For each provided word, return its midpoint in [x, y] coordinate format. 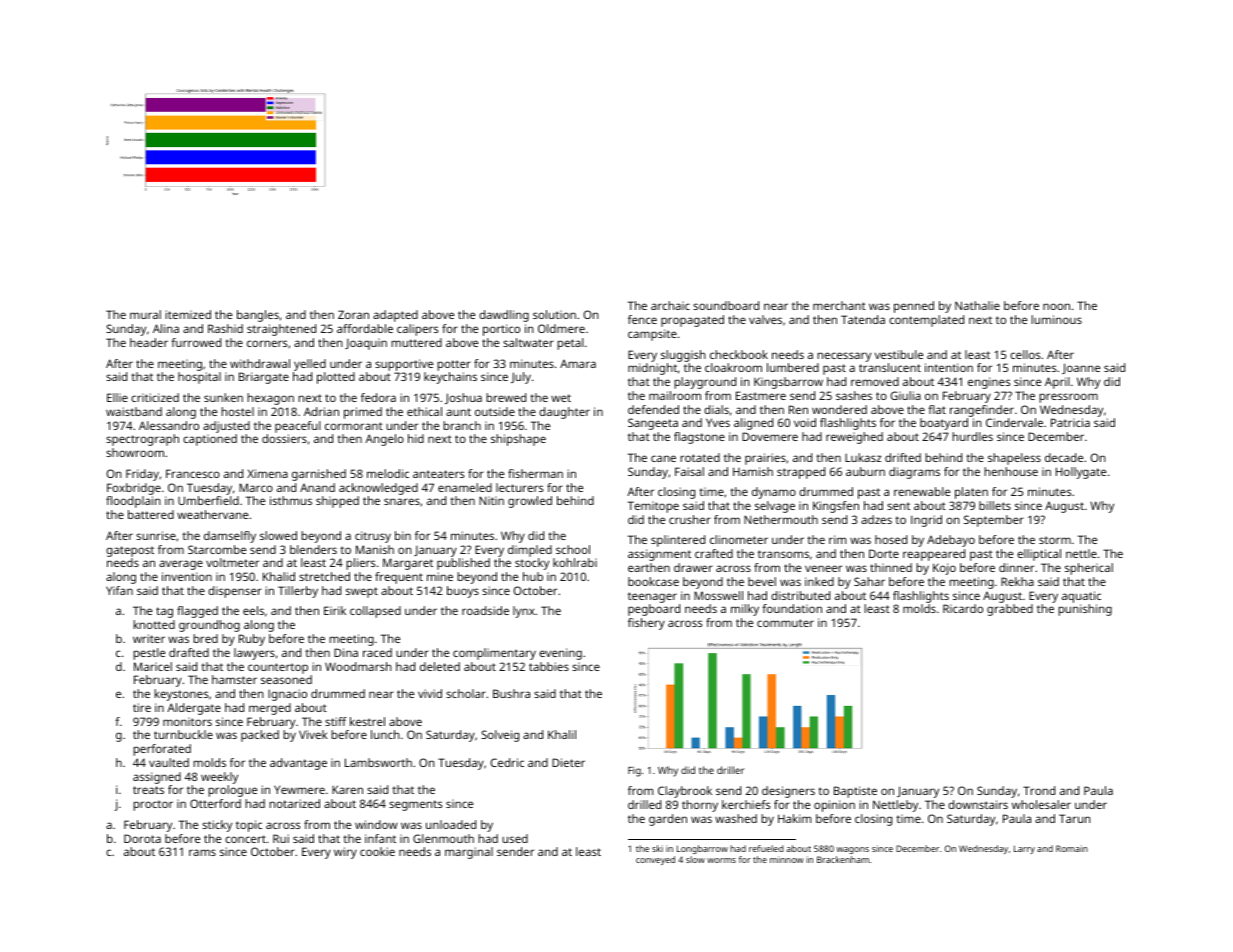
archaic [670, 305]
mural [145, 314]
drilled [644, 804]
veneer [823, 568]
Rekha [1017, 581]
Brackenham [843, 859]
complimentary [494, 654]
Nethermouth [781, 519]
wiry [345, 853]
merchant [839, 305]
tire [142, 707]
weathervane [212, 514]
